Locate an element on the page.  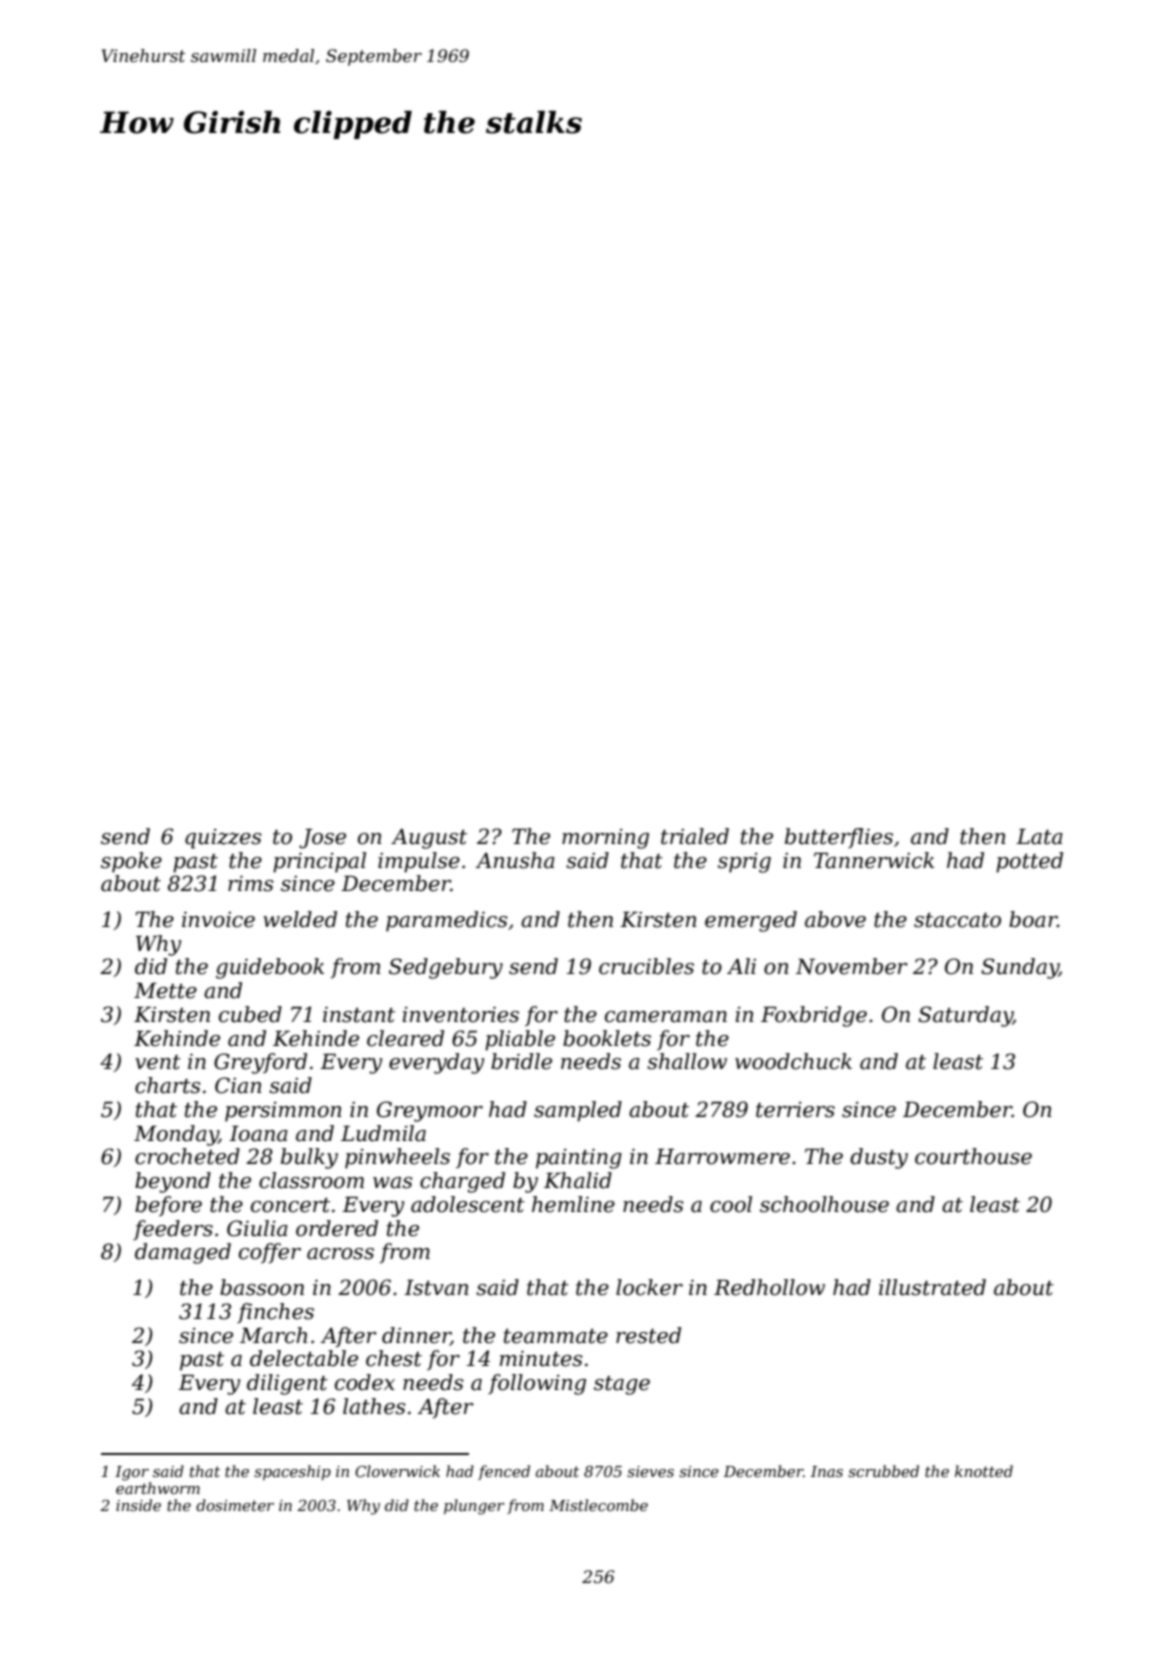
lathes is located at coordinates (374, 1406).
